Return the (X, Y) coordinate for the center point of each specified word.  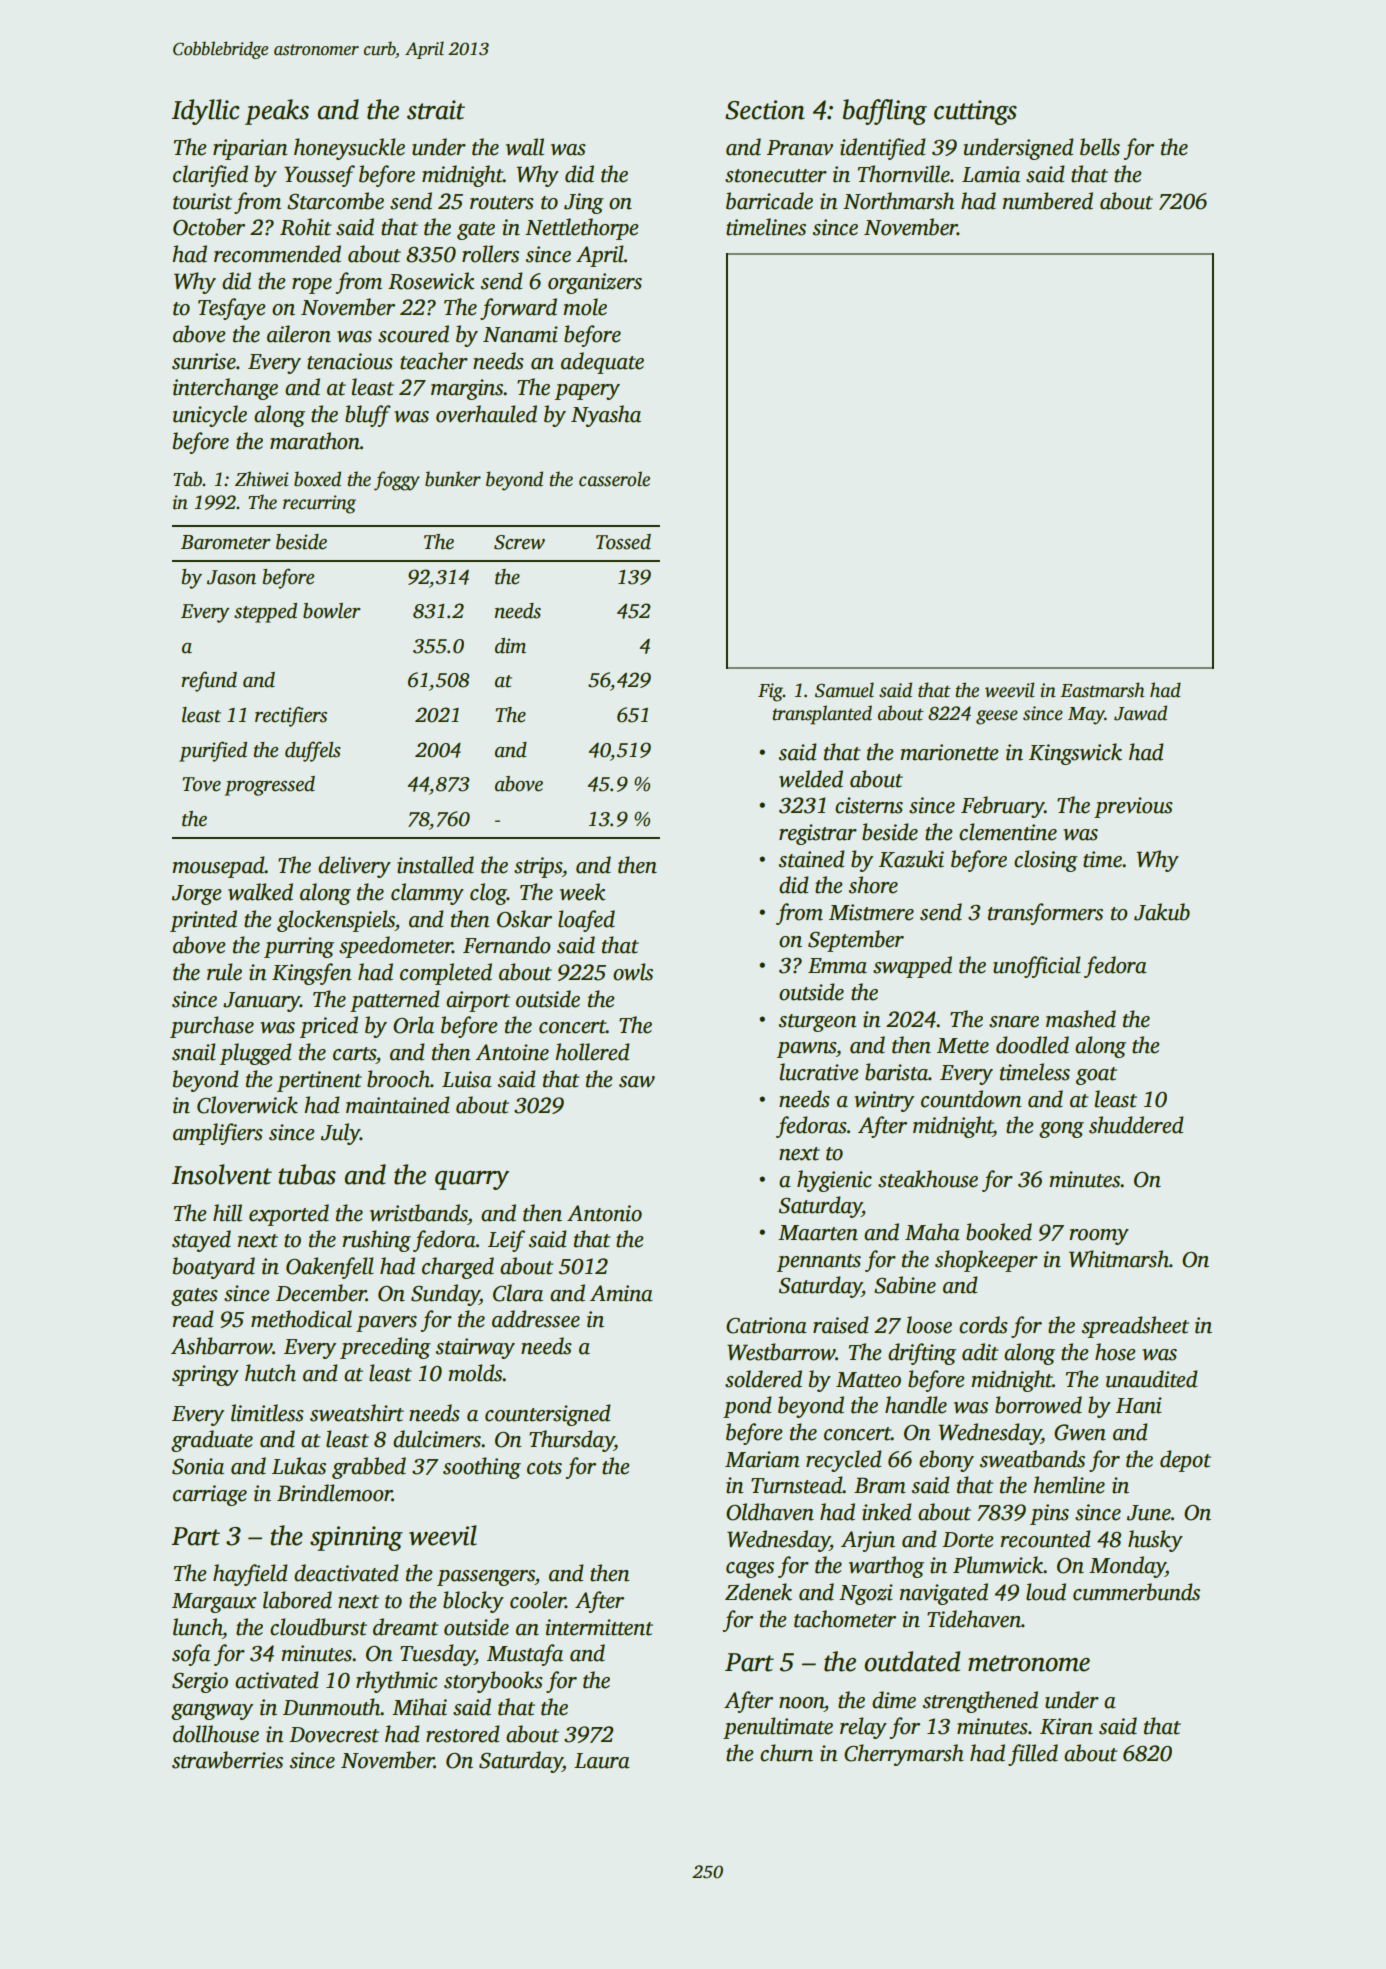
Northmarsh (898, 201)
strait (436, 110)
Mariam (762, 1459)
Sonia (198, 1466)
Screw (519, 542)
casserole (614, 479)
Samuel (844, 690)
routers (502, 203)
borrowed (1038, 1405)
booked (999, 1232)
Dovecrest (334, 1735)
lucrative (819, 1072)
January (261, 1002)
